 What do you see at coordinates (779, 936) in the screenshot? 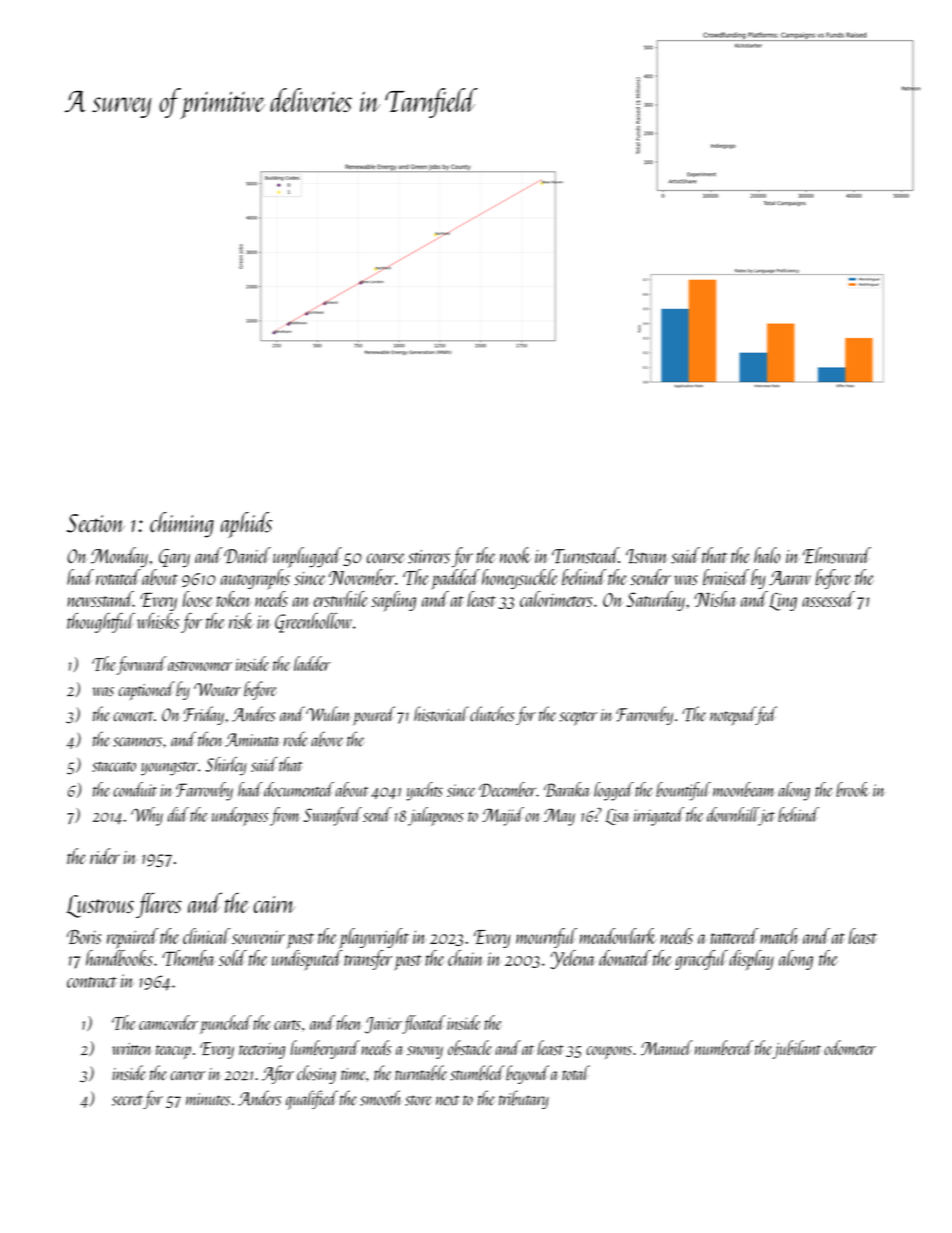
I see `match` at bounding box center [779, 936].
